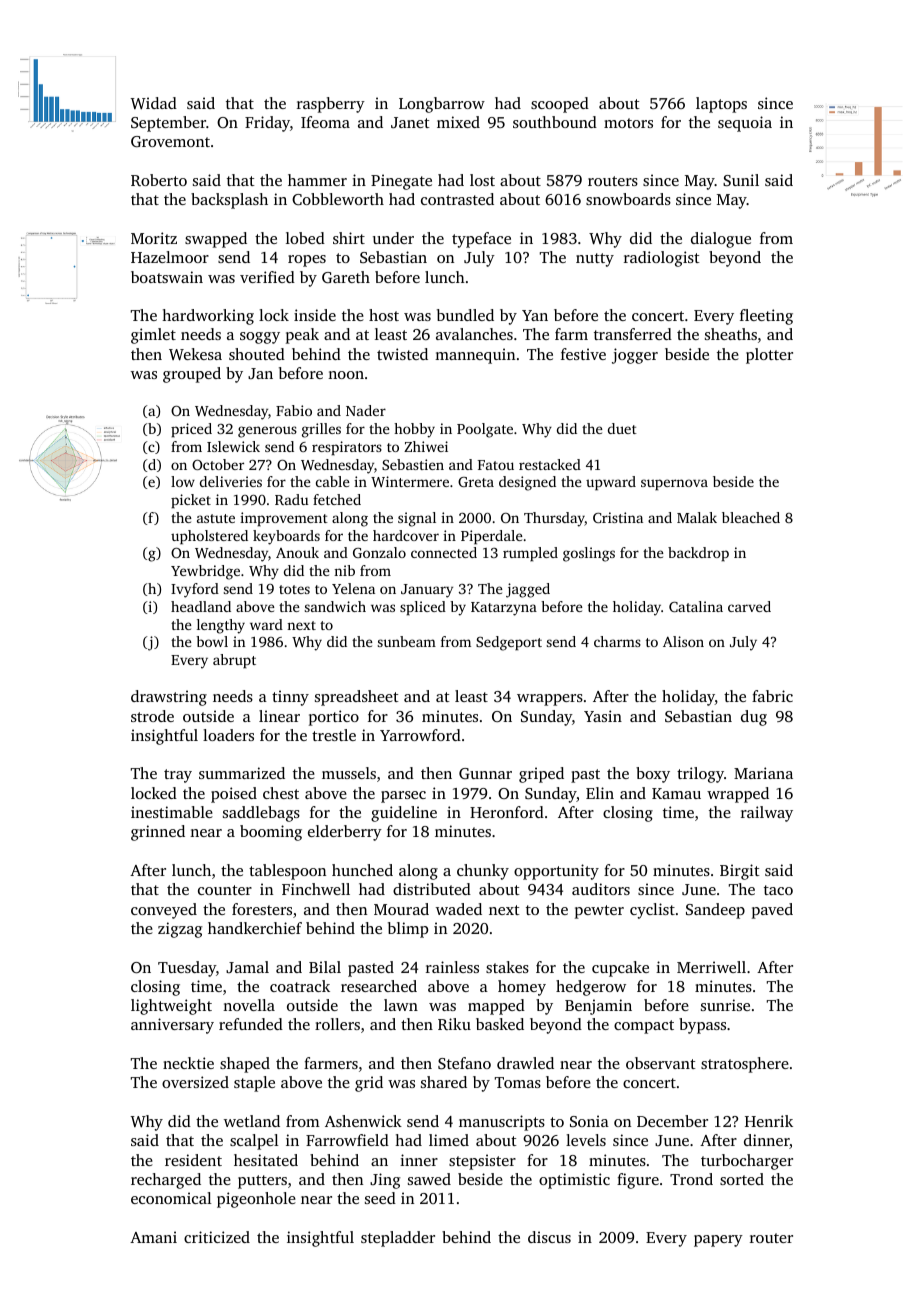 This screenshot has height=1314, width=924. What do you see at coordinates (305, 238) in the screenshot?
I see `lobed` at bounding box center [305, 238].
